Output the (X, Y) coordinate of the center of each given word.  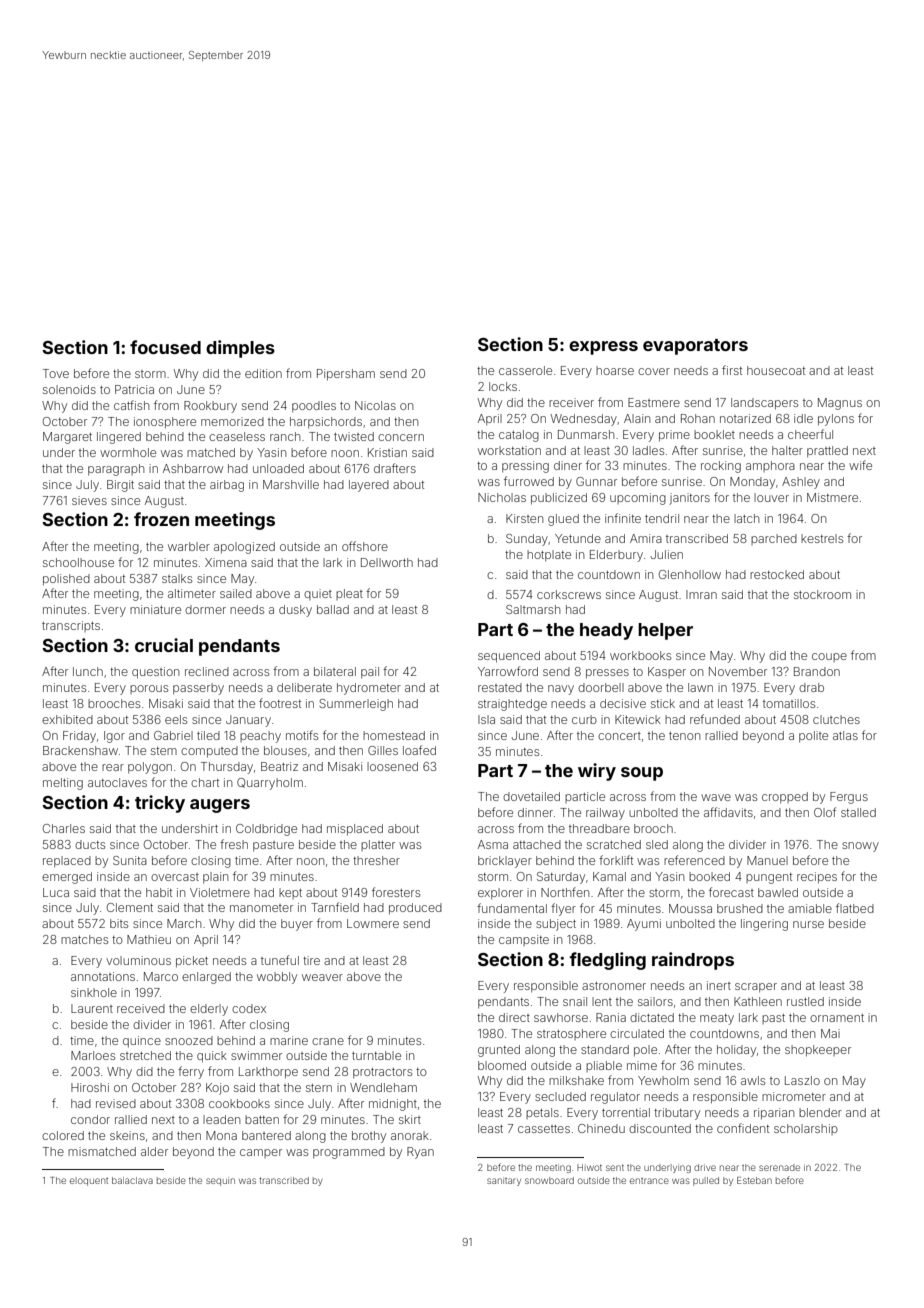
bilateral (335, 671)
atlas (845, 735)
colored (63, 1135)
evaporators (695, 347)
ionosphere (165, 423)
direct (514, 1017)
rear (113, 767)
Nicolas (375, 405)
